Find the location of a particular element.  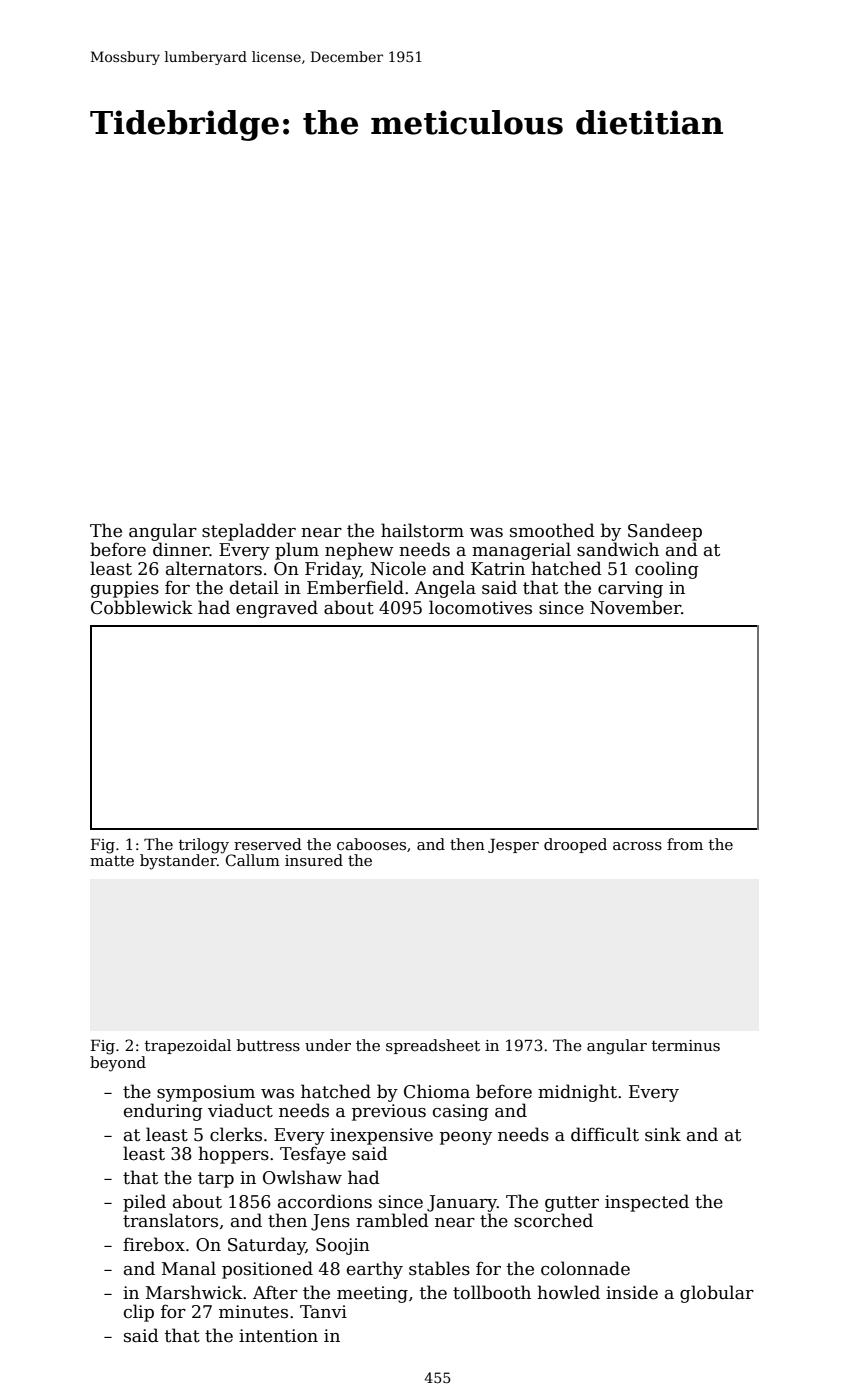

clip is located at coordinates (139, 1313).
